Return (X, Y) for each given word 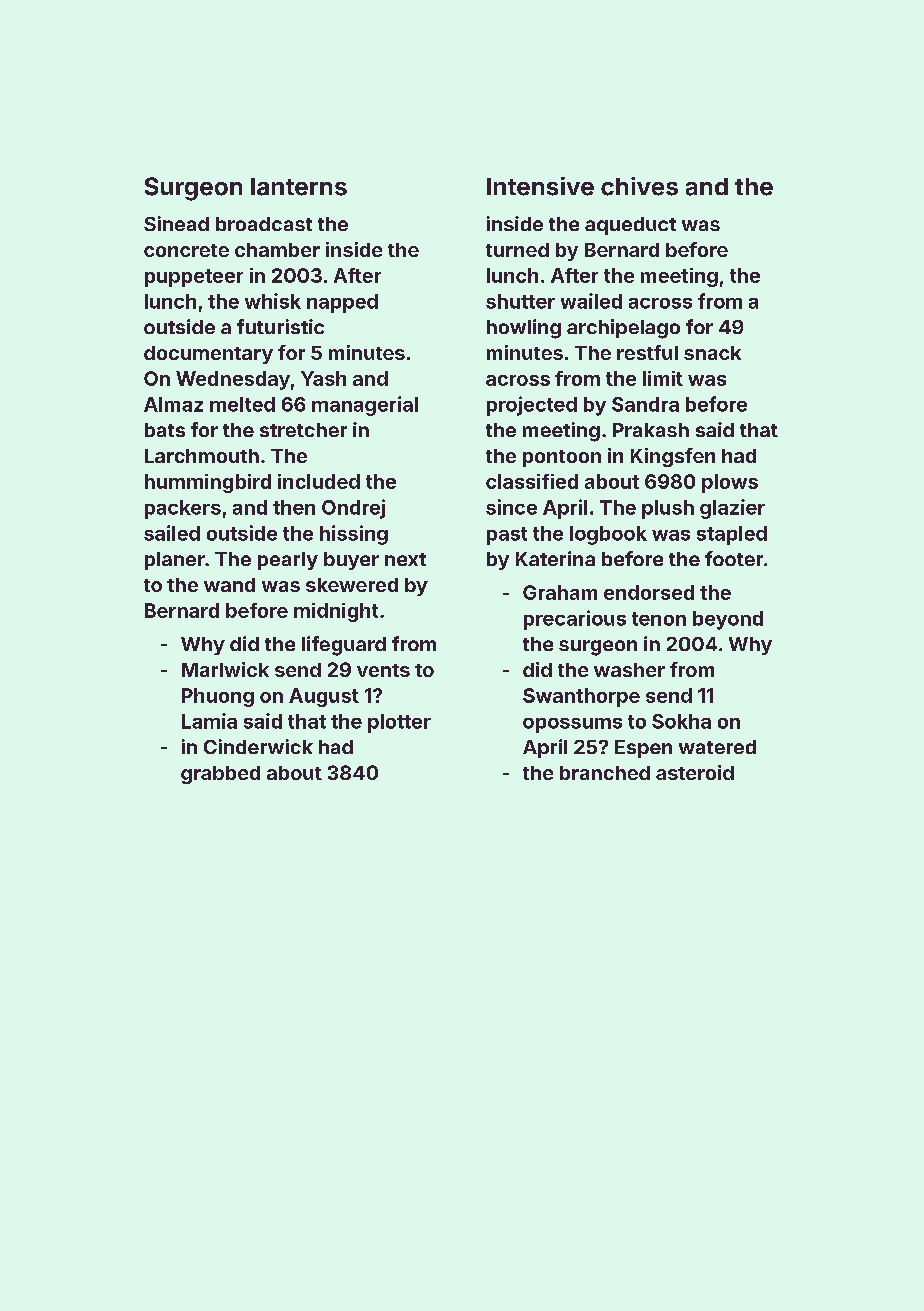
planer (175, 561)
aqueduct (630, 226)
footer (734, 558)
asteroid (695, 772)
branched (605, 773)
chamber (277, 250)
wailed (591, 301)
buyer (351, 561)
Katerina (555, 558)
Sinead (176, 223)
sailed (172, 533)
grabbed (220, 775)
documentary (208, 355)
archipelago (623, 329)
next (405, 559)
